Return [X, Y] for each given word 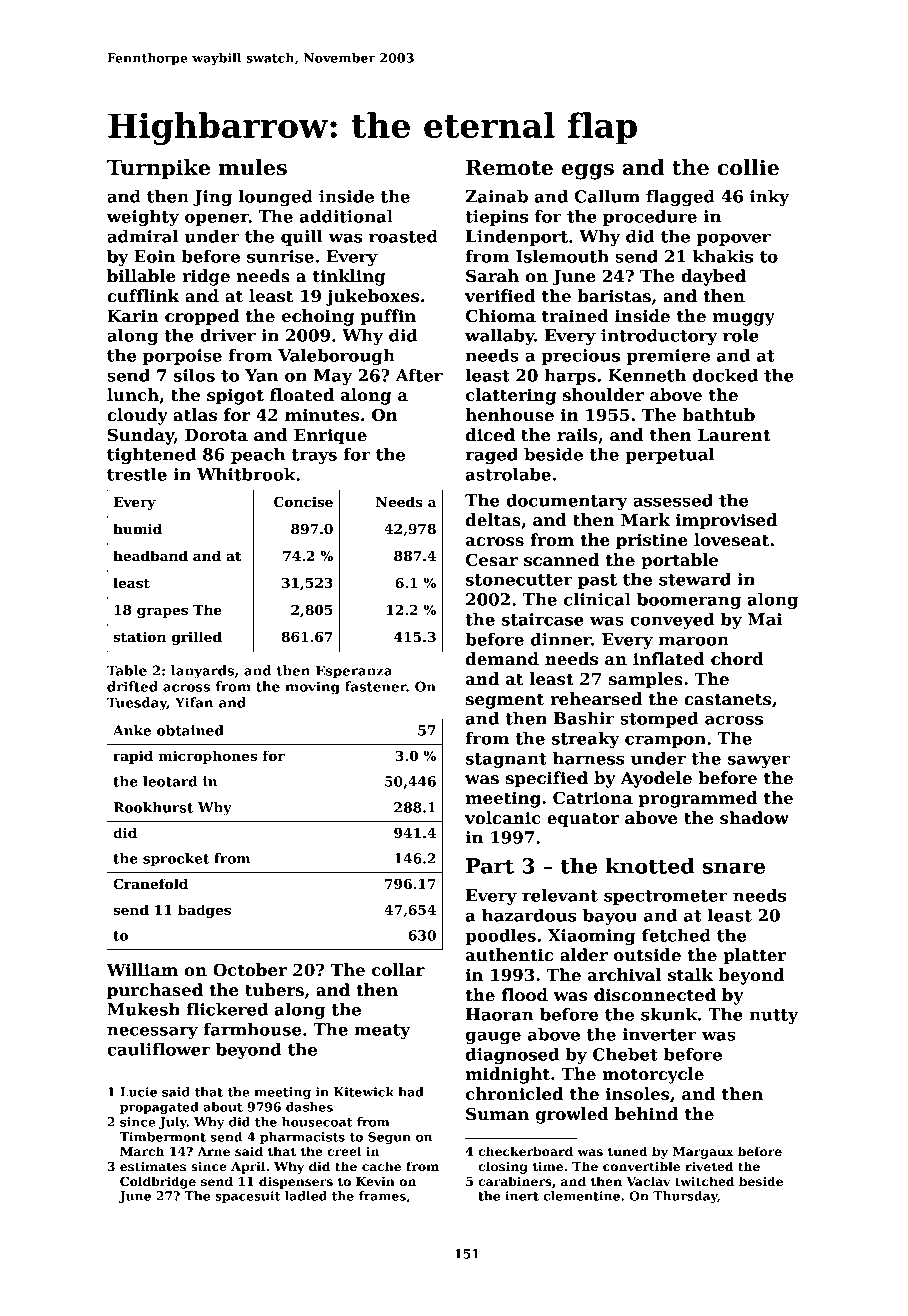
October [250, 970]
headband [150, 555]
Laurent [734, 435]
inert [522, 1196]
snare [734, 868]
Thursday [685, 1197]
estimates [153, 1166]
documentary [567, 502]
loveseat [731, 540]
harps [570, 377]
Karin [133, 316]
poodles [500, 937]
